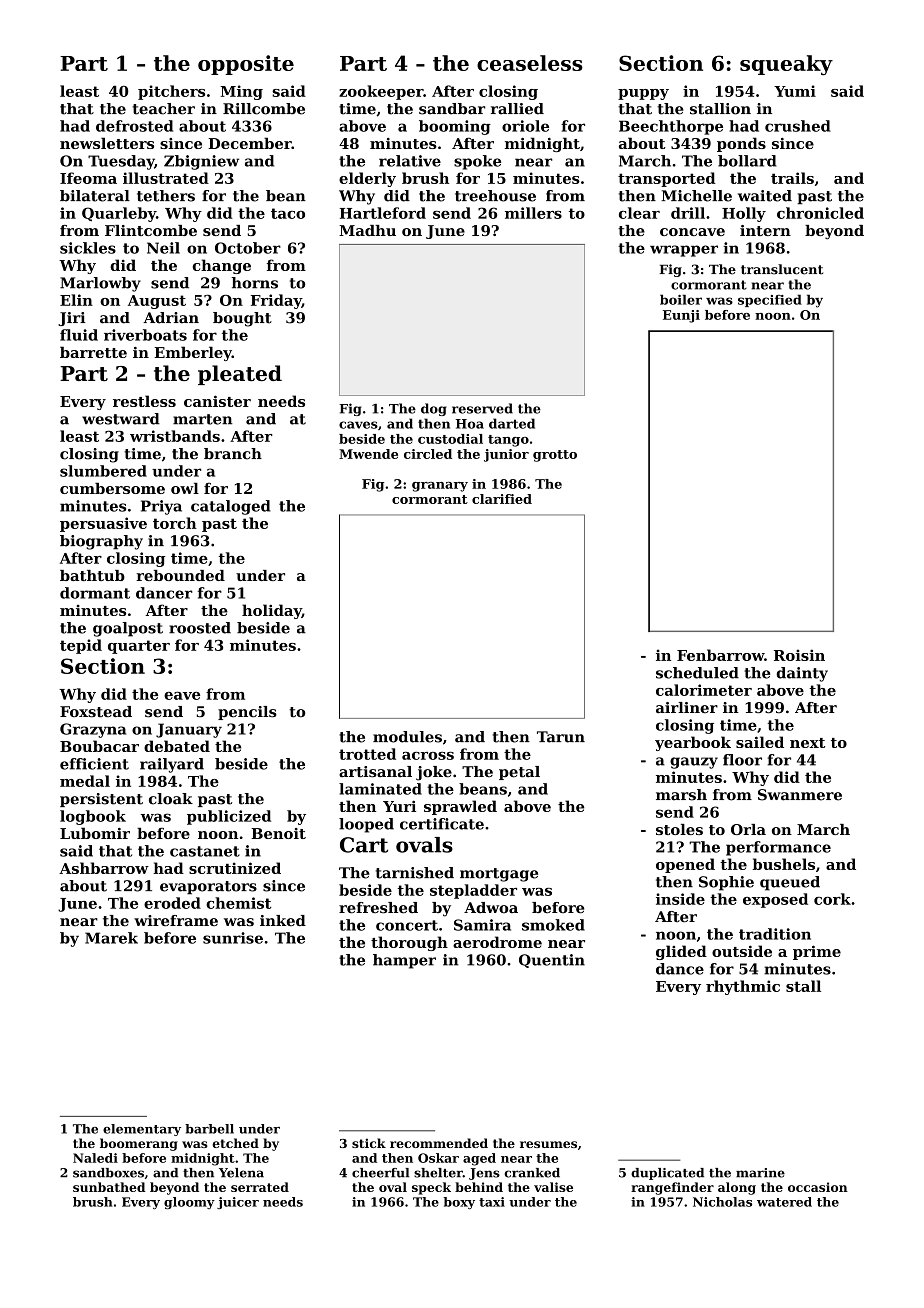  I want to click on wristbands, so click(175, 436).
